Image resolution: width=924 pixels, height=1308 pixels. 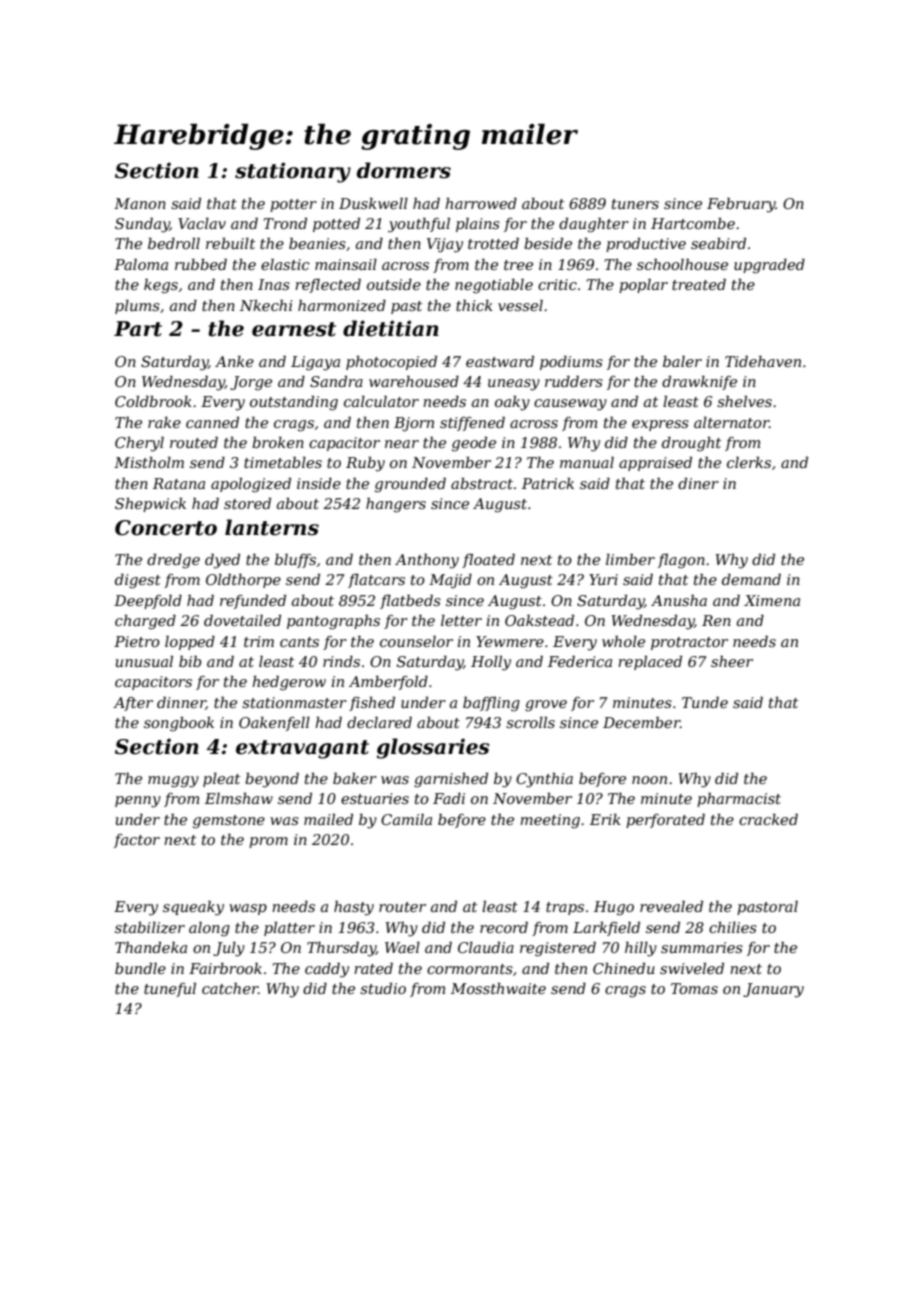 What do you see at coordinates (514, 385) in the screenshot?
I see `uneasy` at bounding box center [514, 385].
